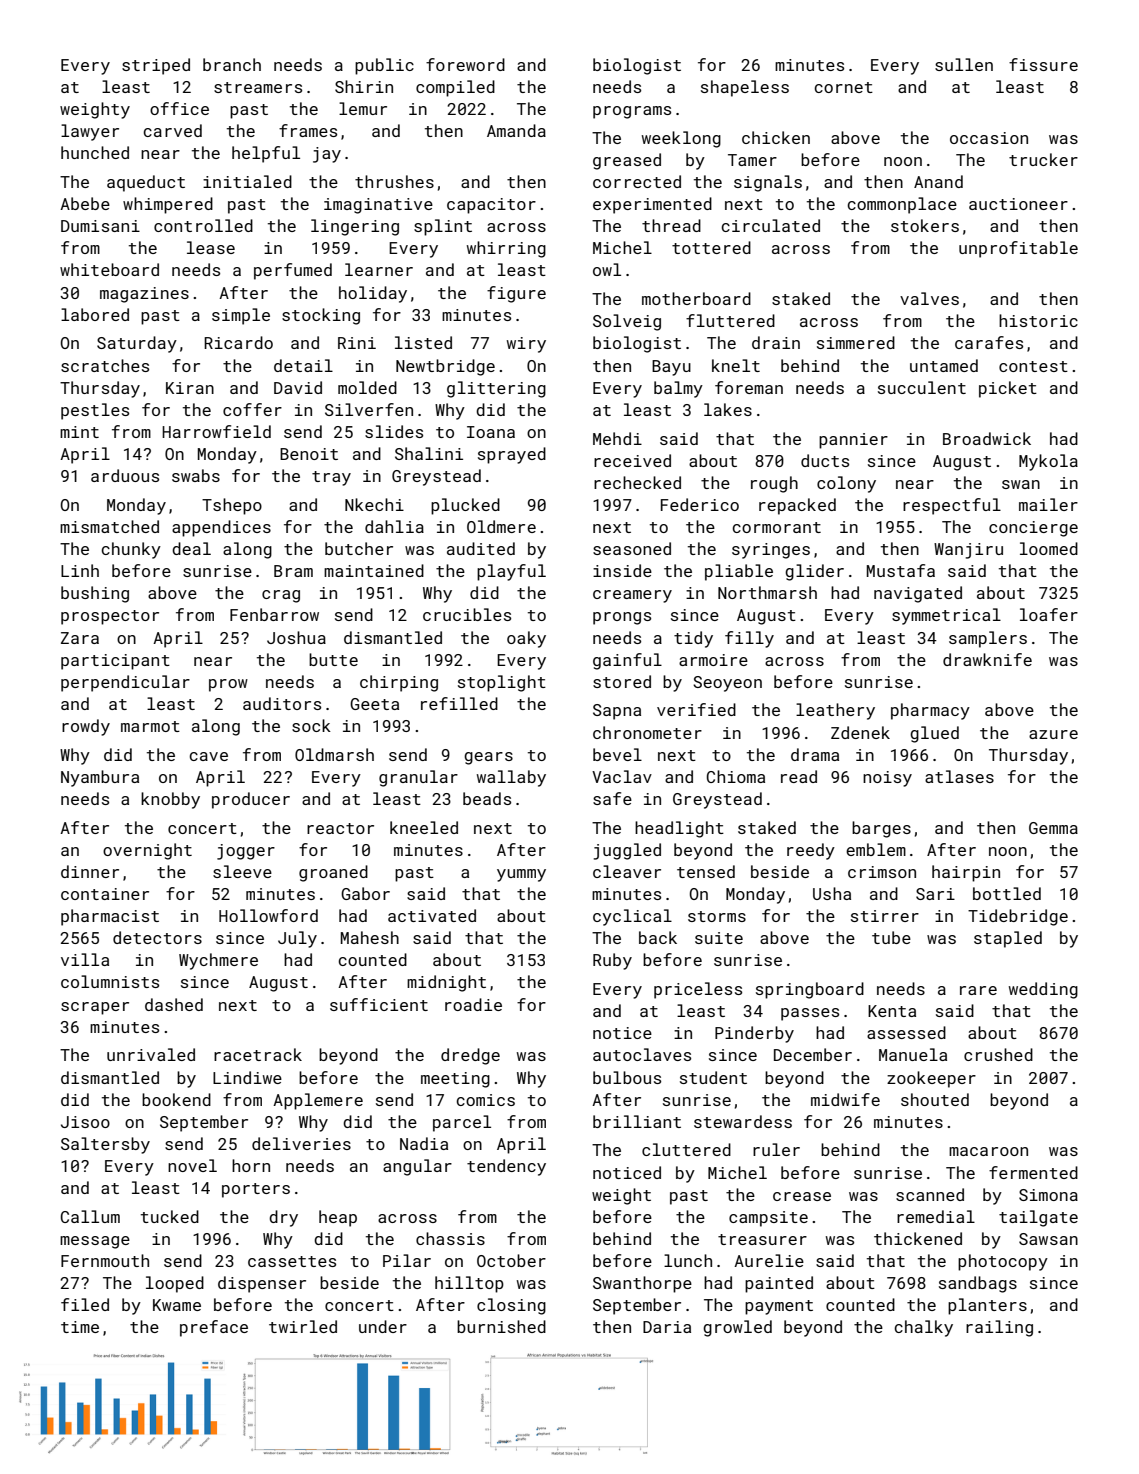 The image size is (1139, 1474). Describe the element at coordinates (745, 88) in the screenshot. I see `shapeless` at that location.
